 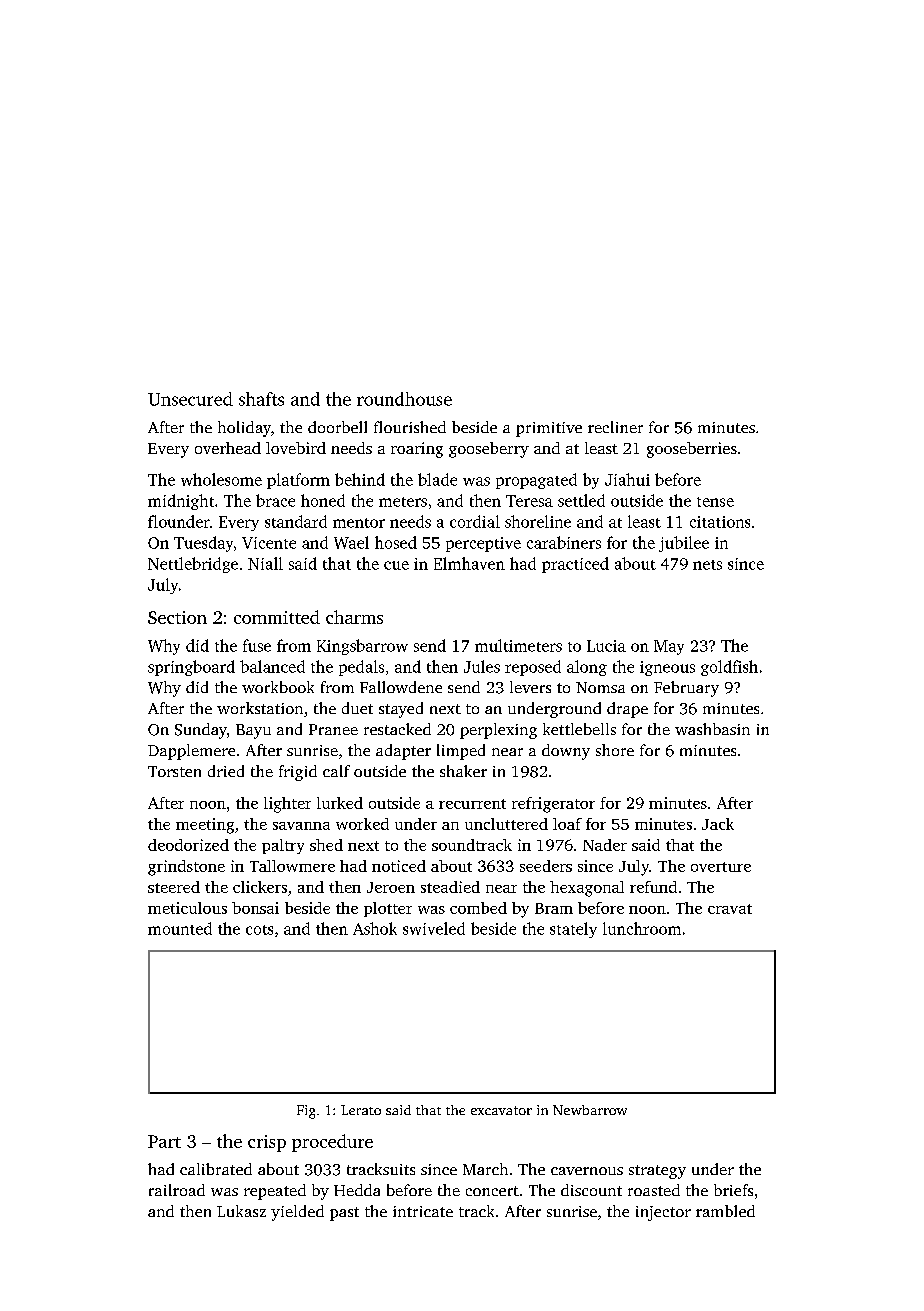 I want to click on Unsecured, so click(x=190, y=399).
